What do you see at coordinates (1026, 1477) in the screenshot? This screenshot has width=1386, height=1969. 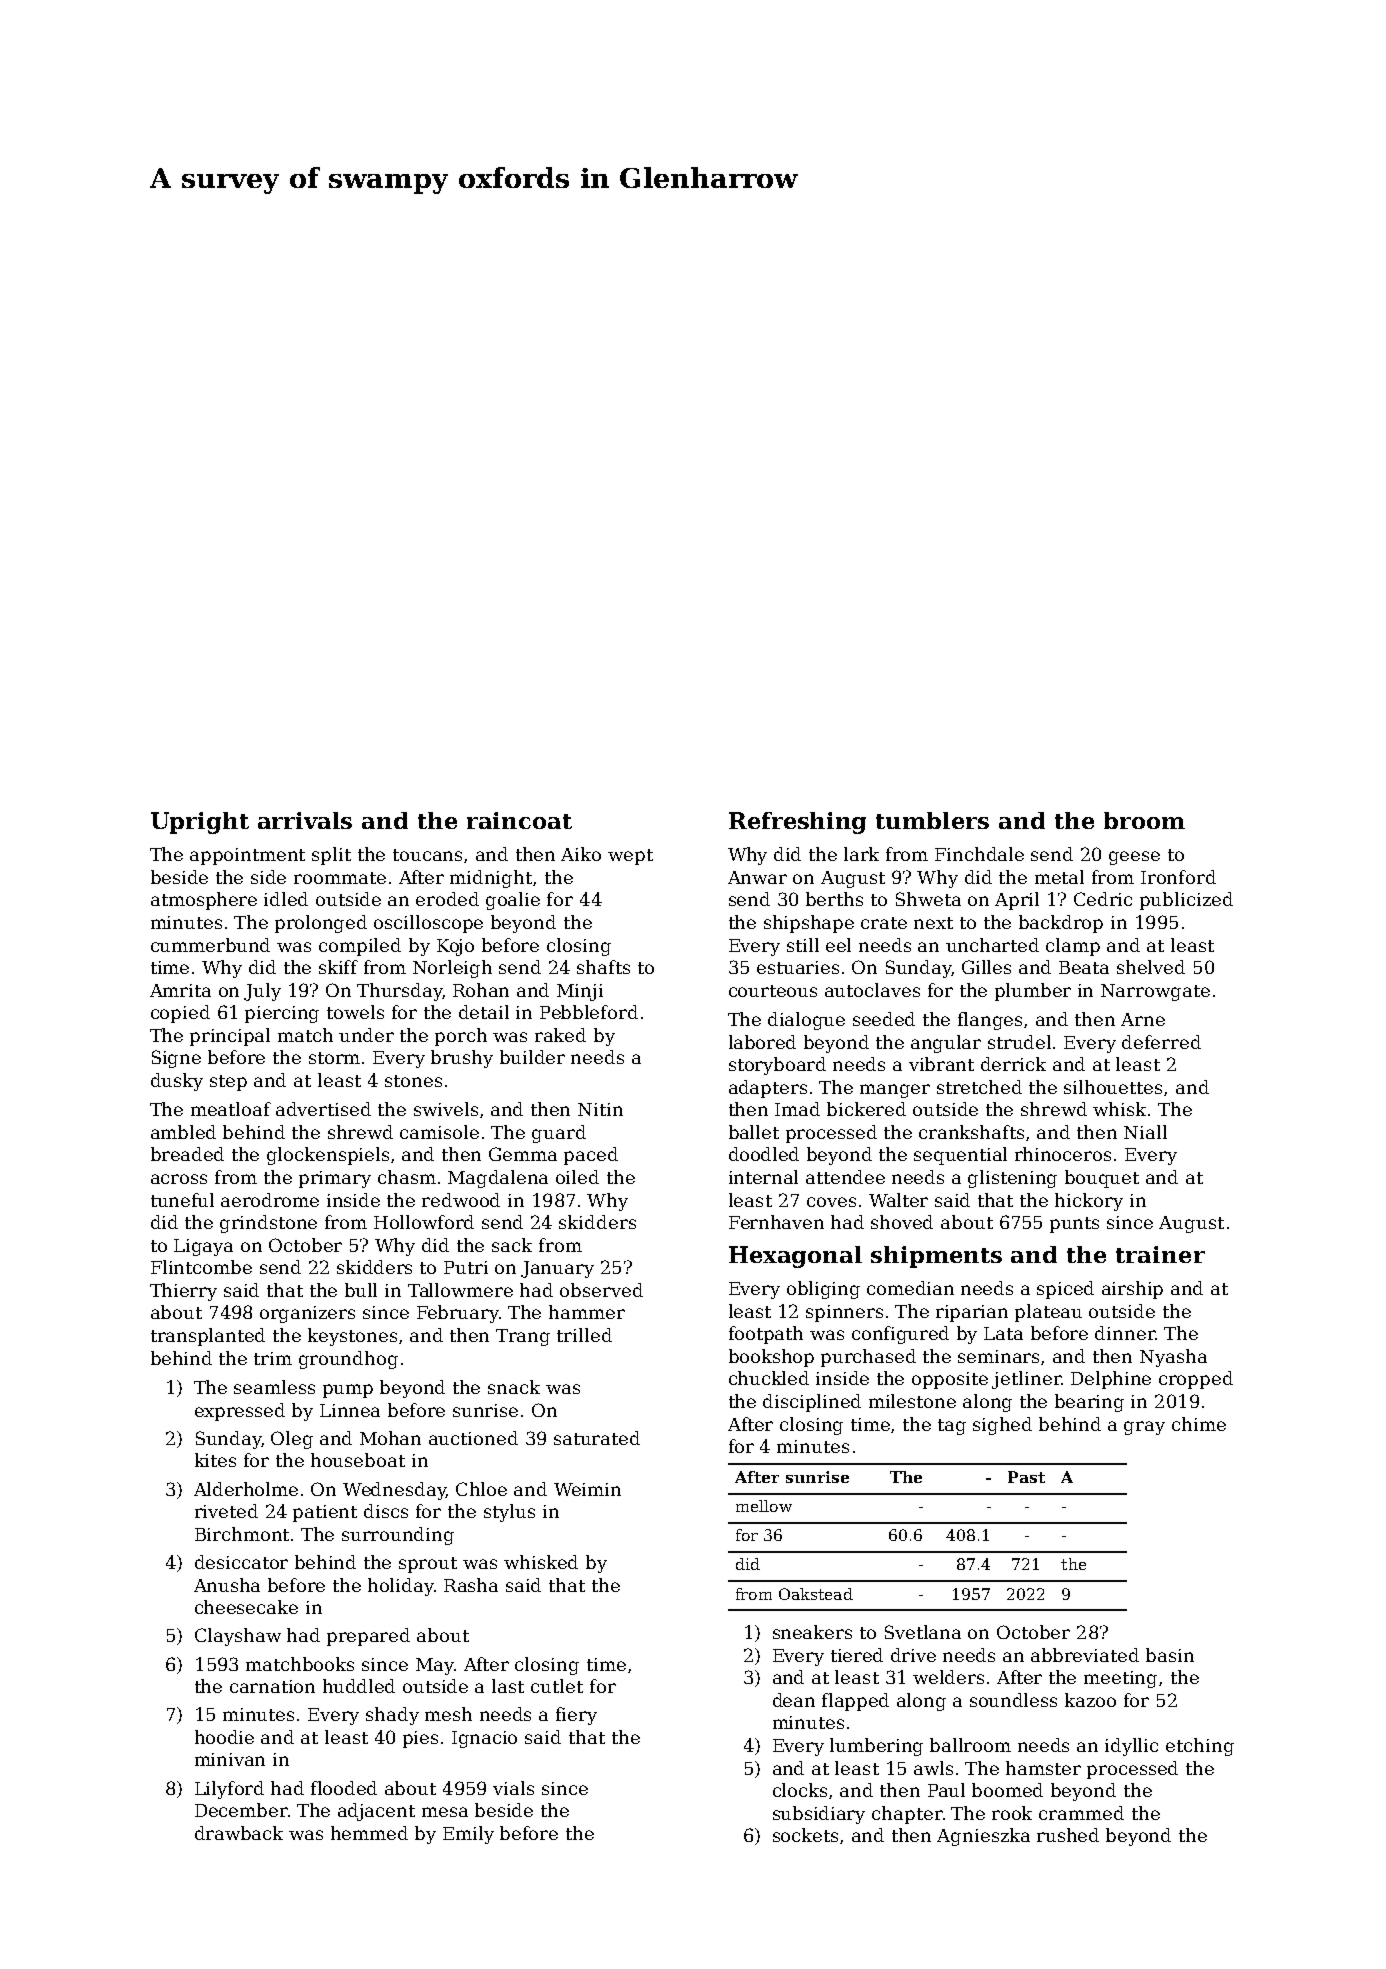 I see `Past` at bounding box center [1026, 1477].
